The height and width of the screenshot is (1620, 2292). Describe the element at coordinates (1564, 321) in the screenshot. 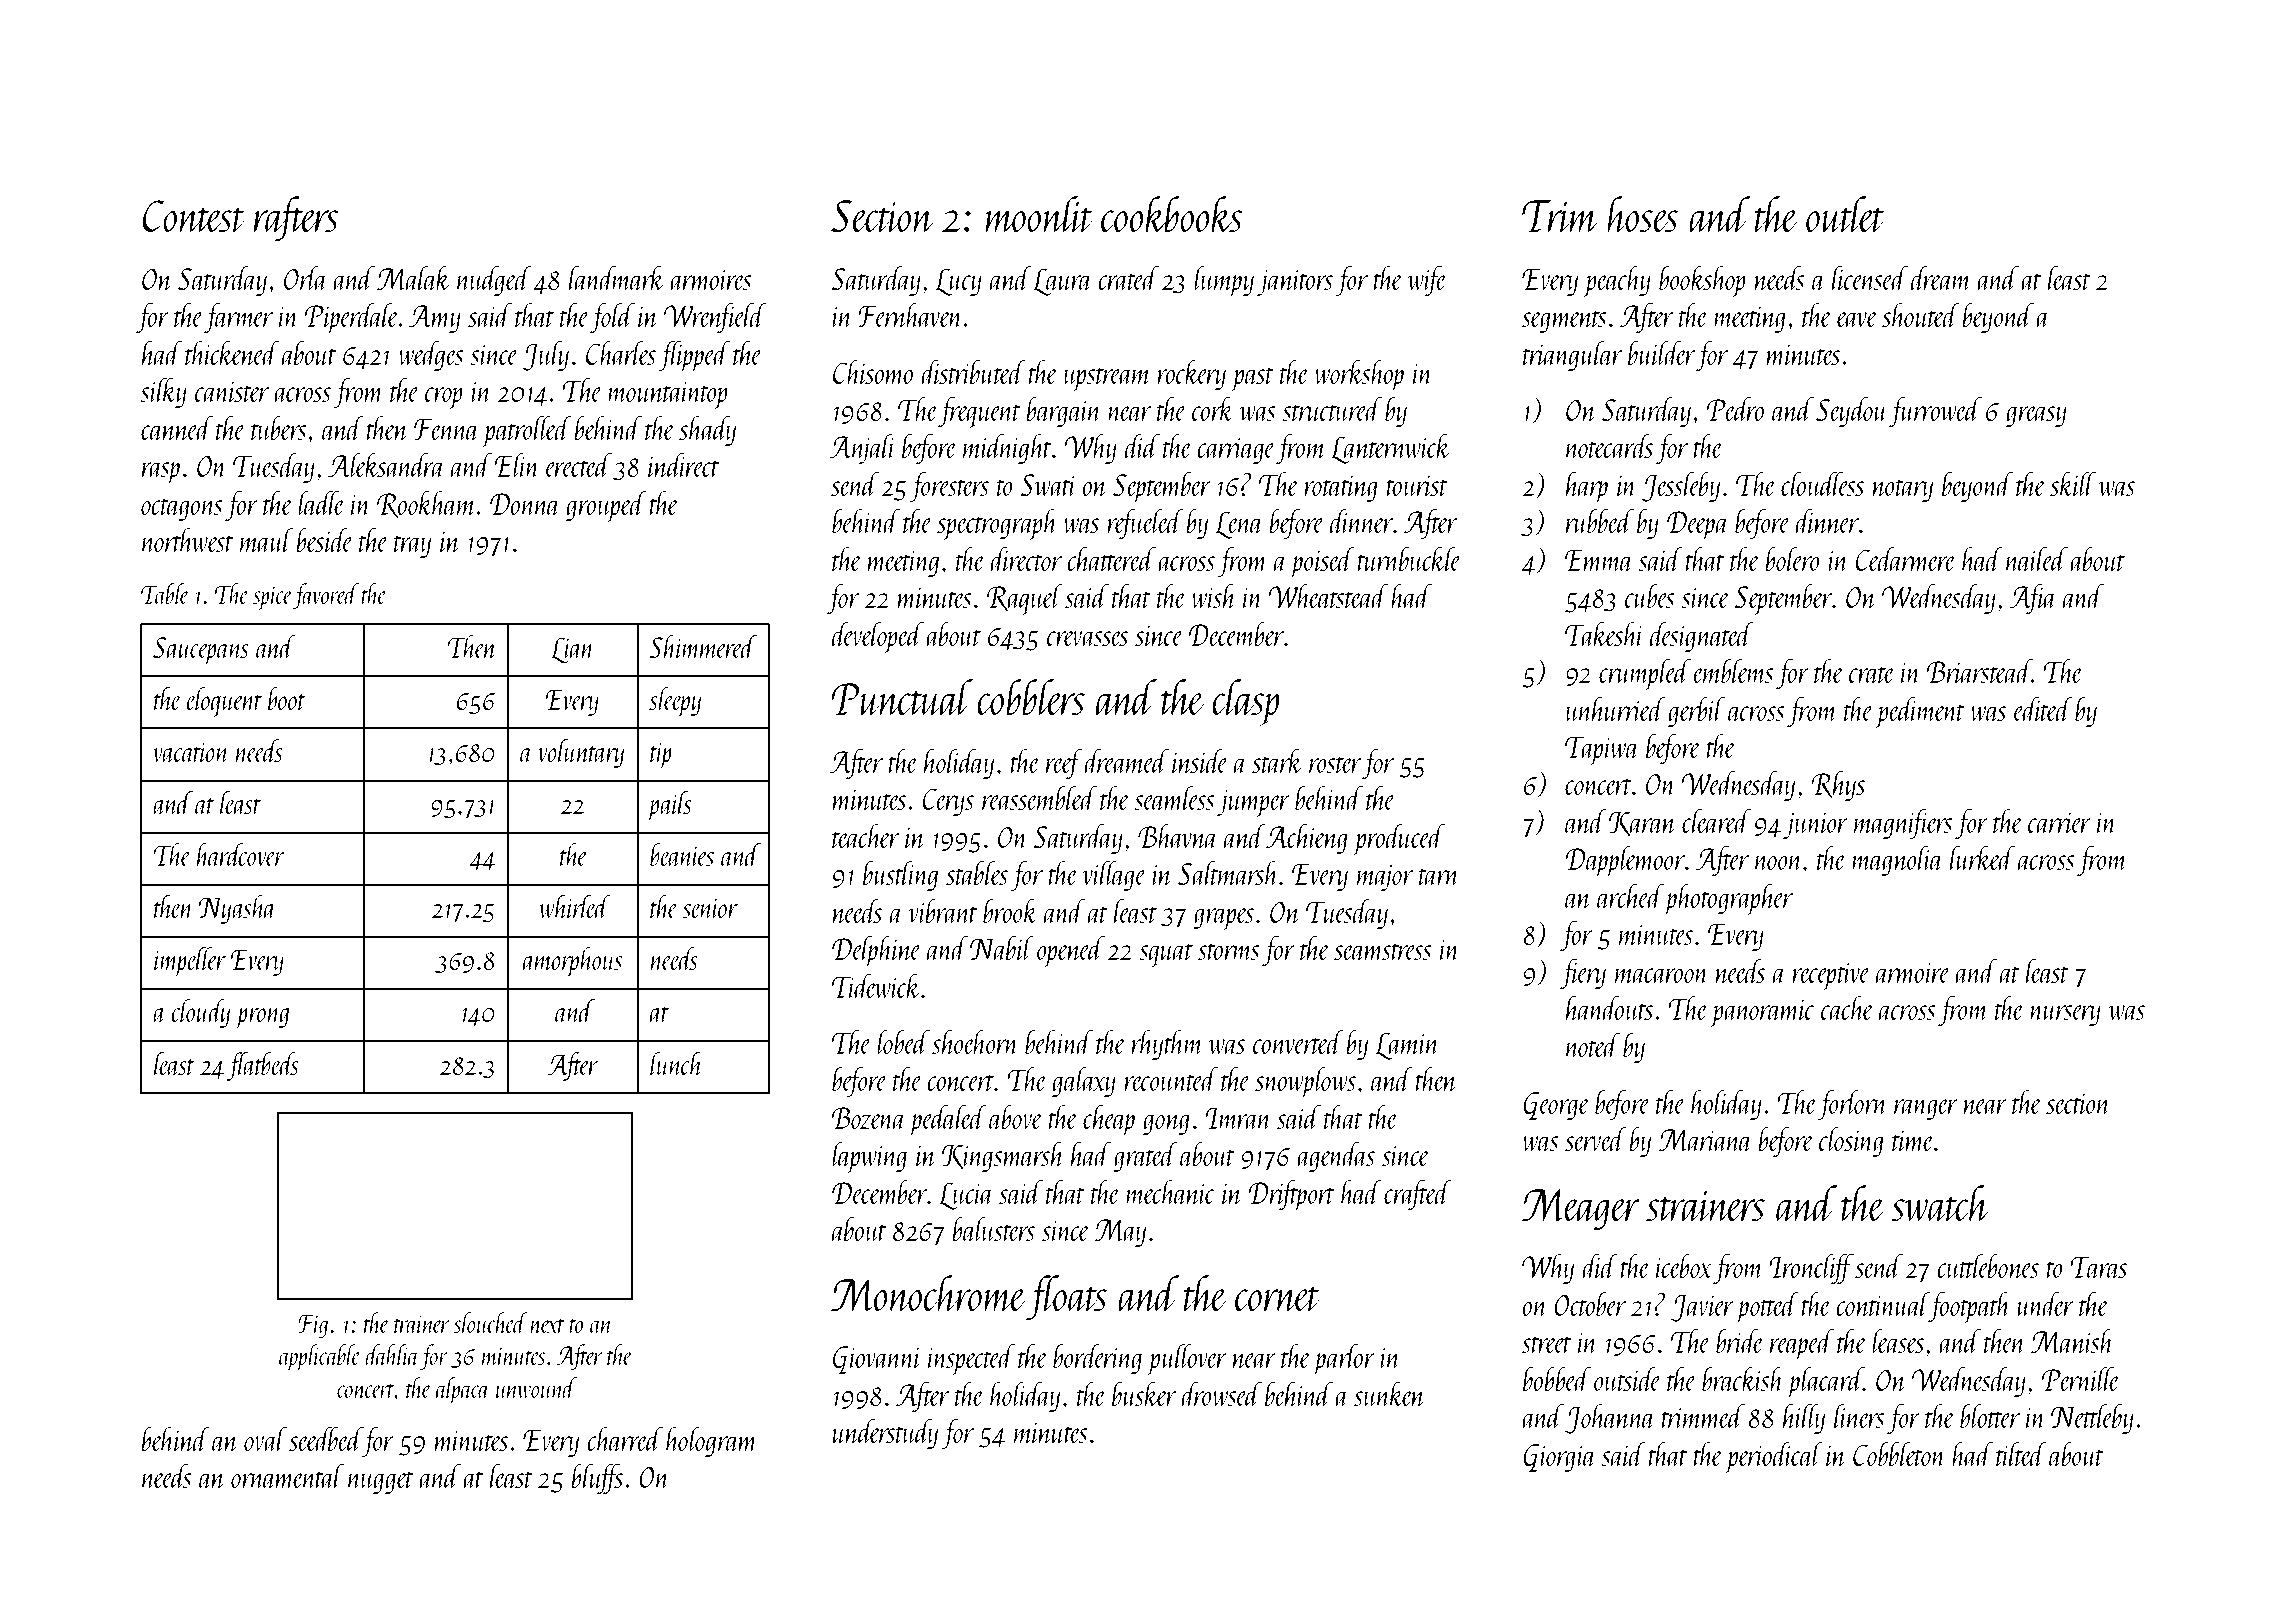

I see `segments` at that location.
